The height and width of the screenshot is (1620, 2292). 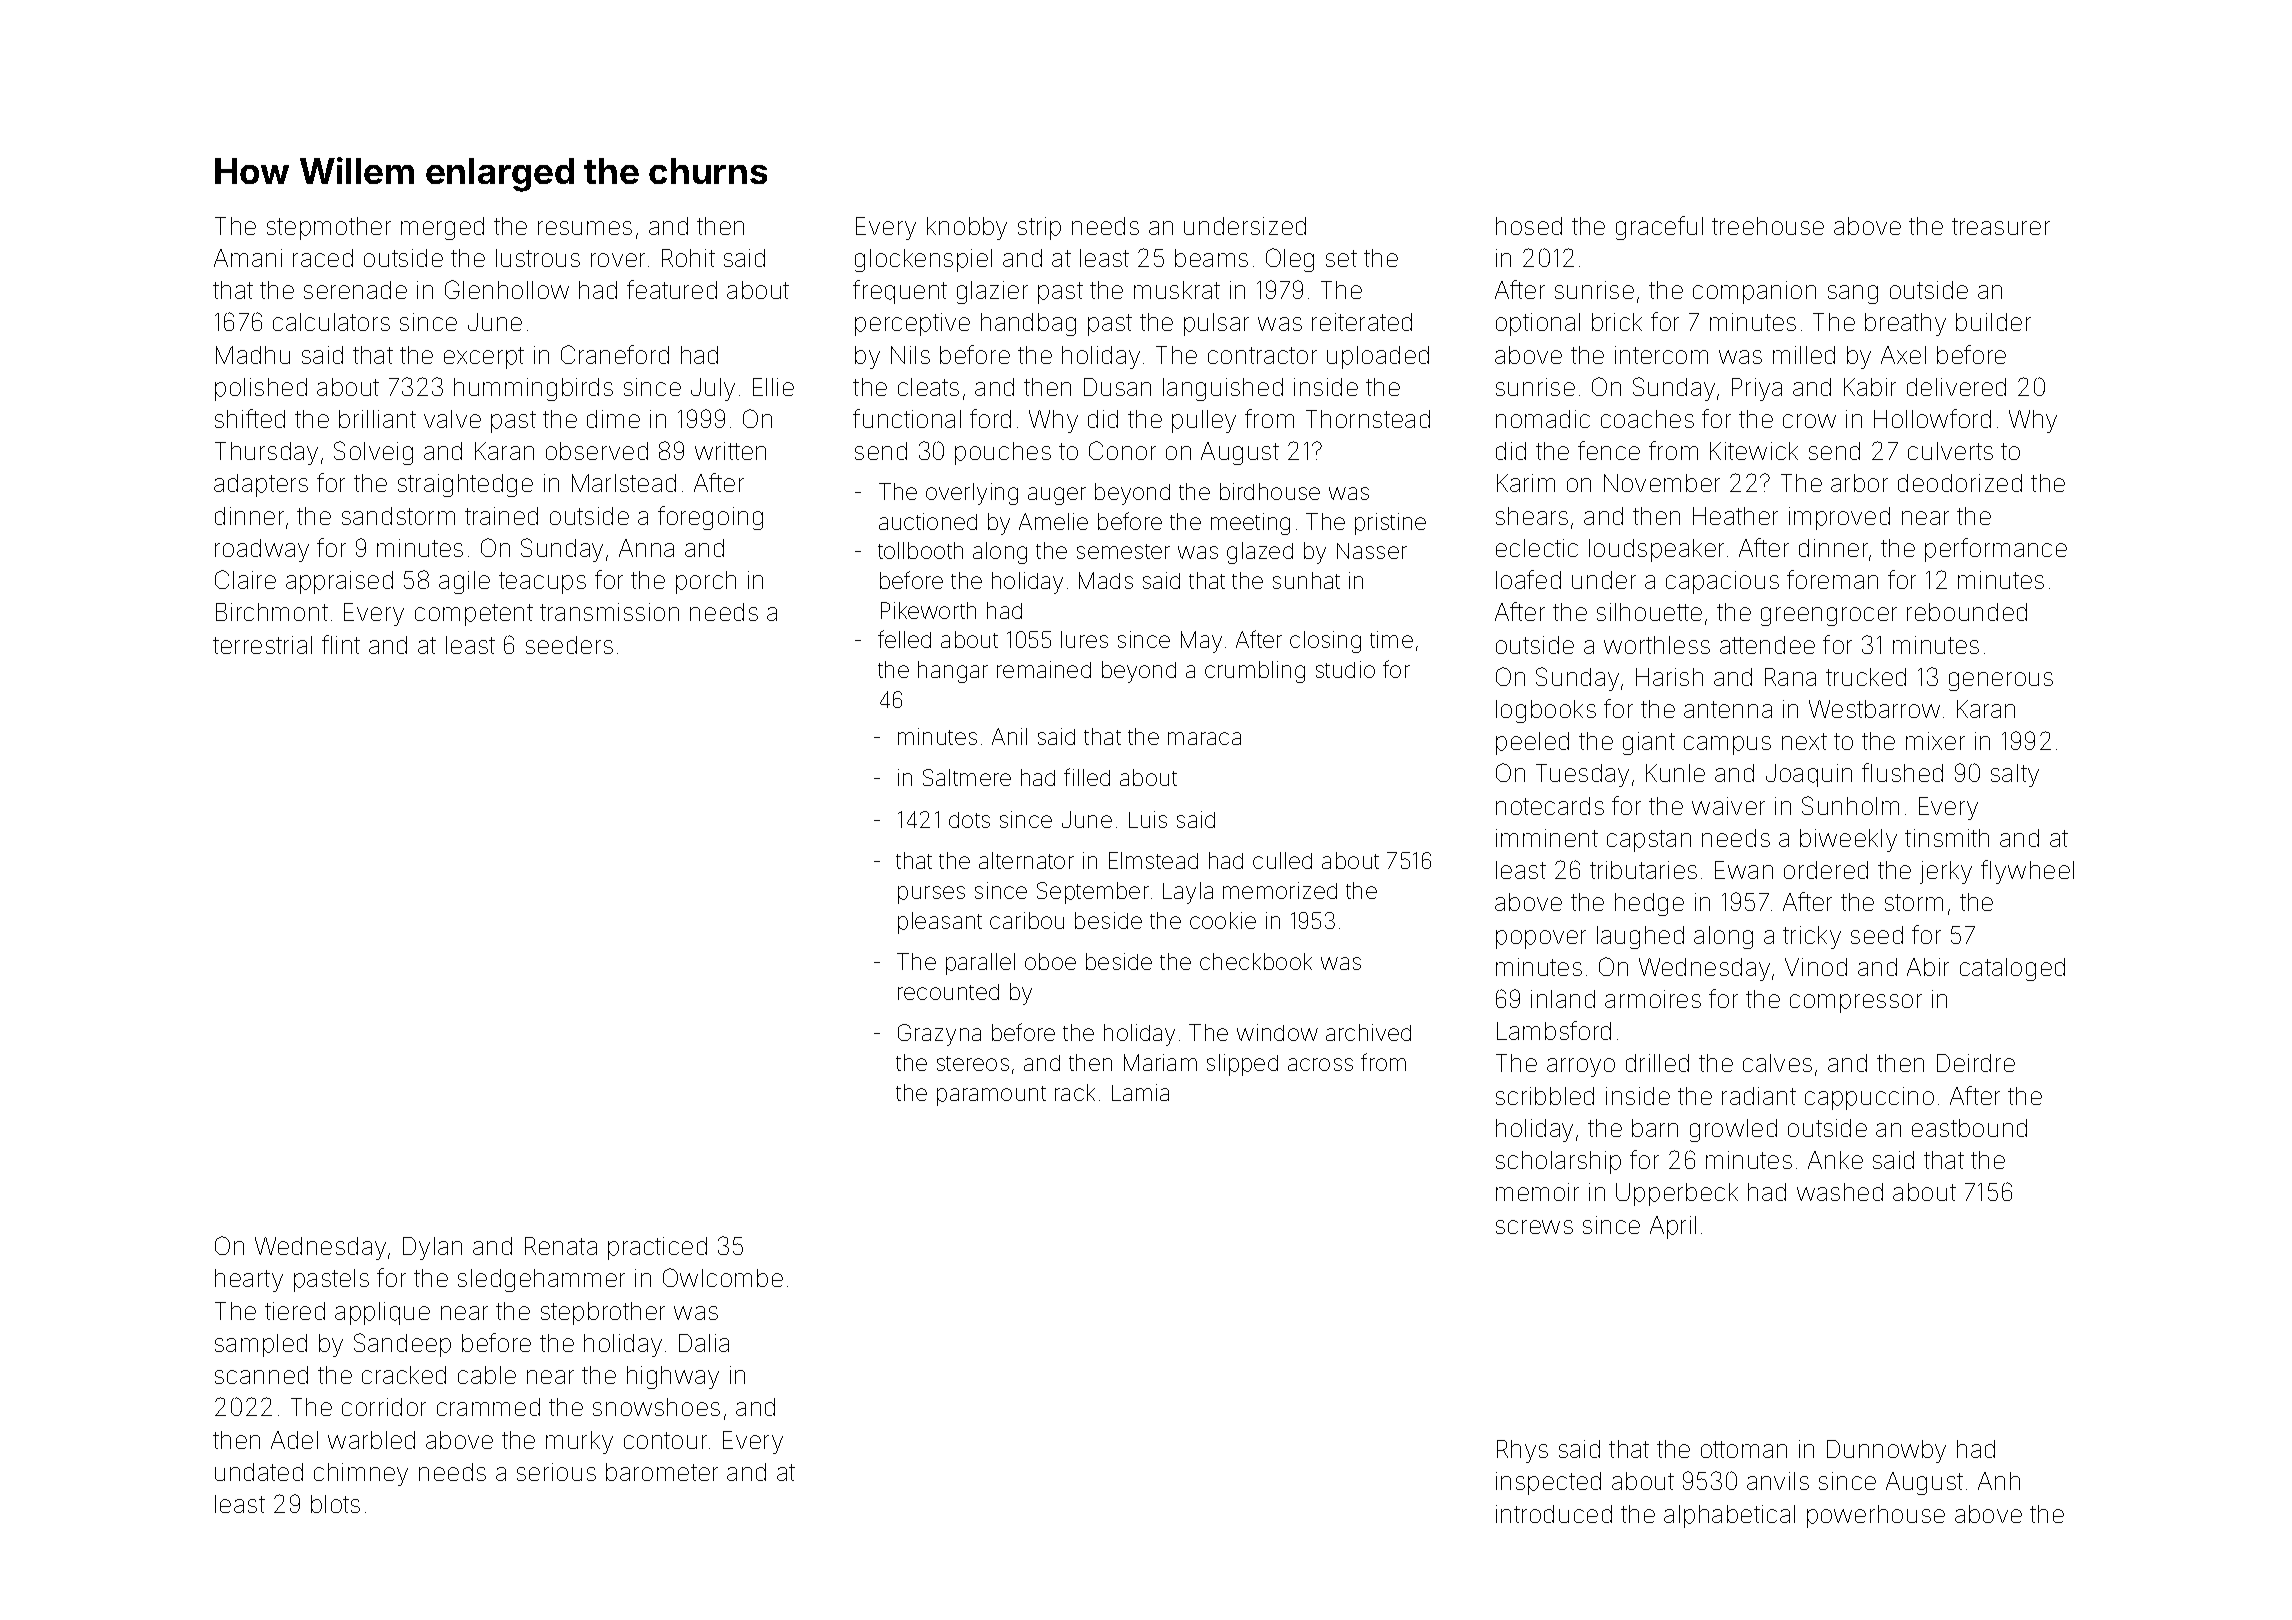 What do you see at coordinates (1850, 805) in the screenshot?
I see `Sunholm` at bounding box center [1850, 805].
